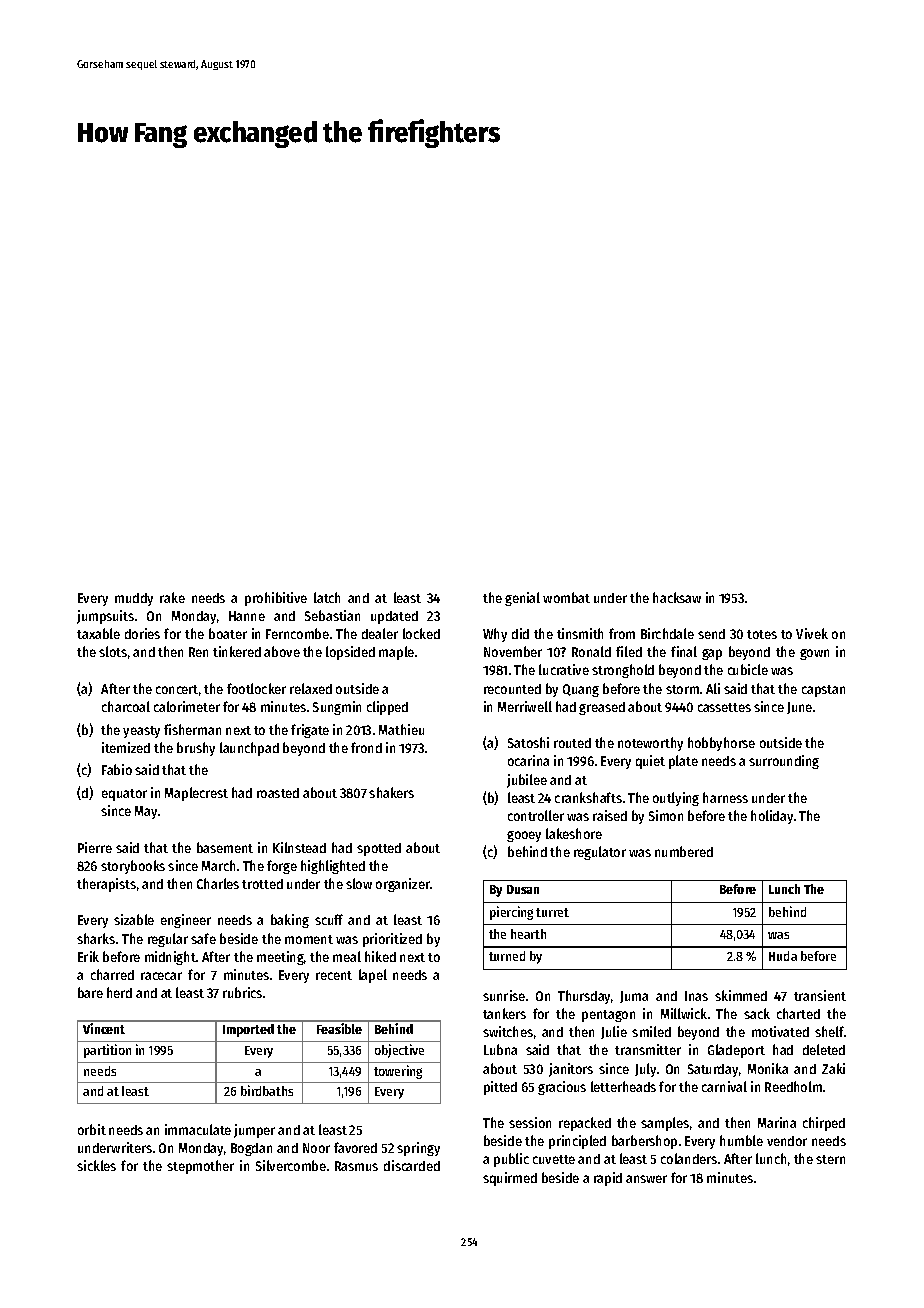 Image resolution: width=924 pixels, height=1308 pixels. Describe the element at coordinates (651, 1031) in the screenshot. I see `smiled` at that location.
